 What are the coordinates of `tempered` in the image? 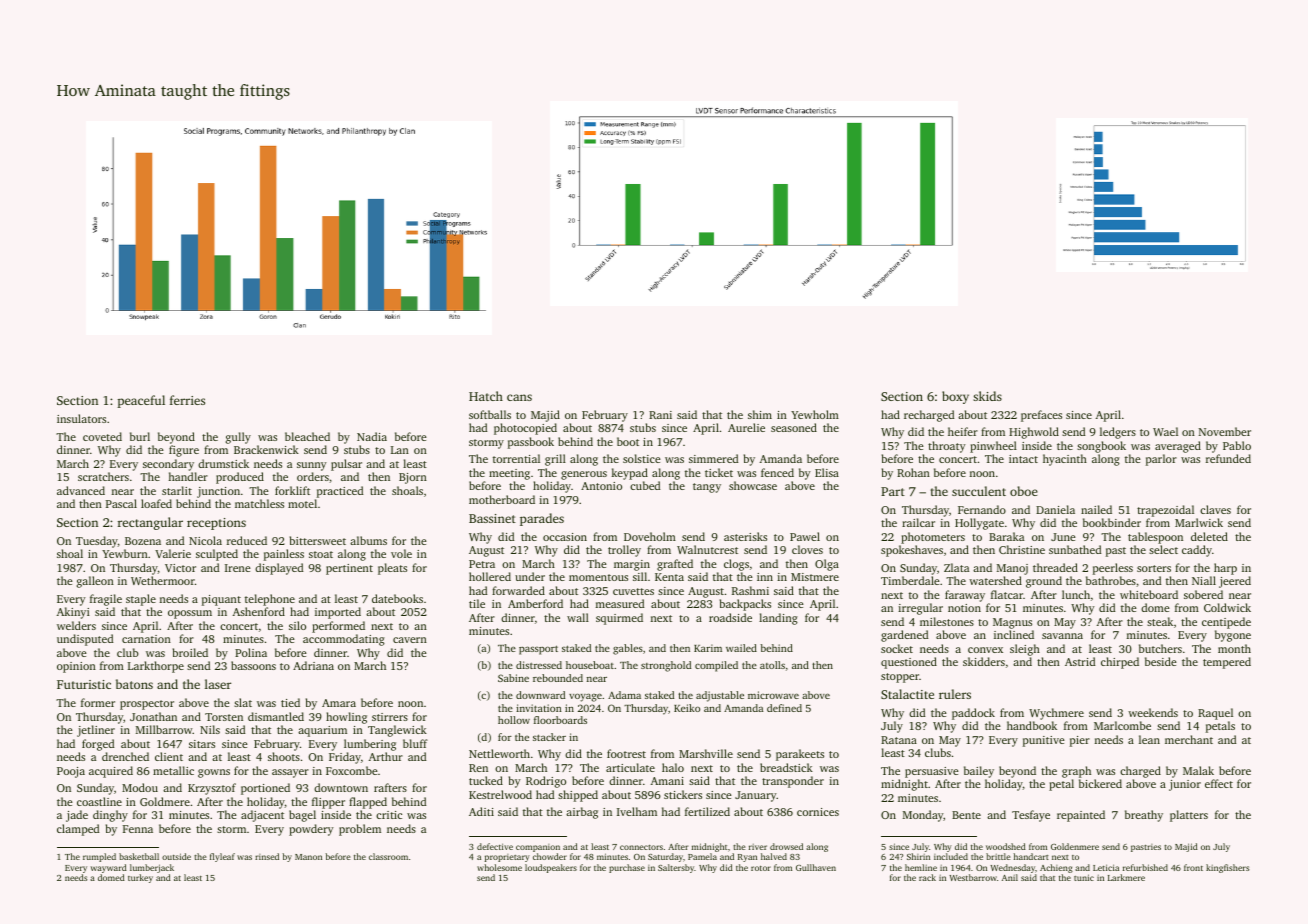 It's located at (1227, 663).
